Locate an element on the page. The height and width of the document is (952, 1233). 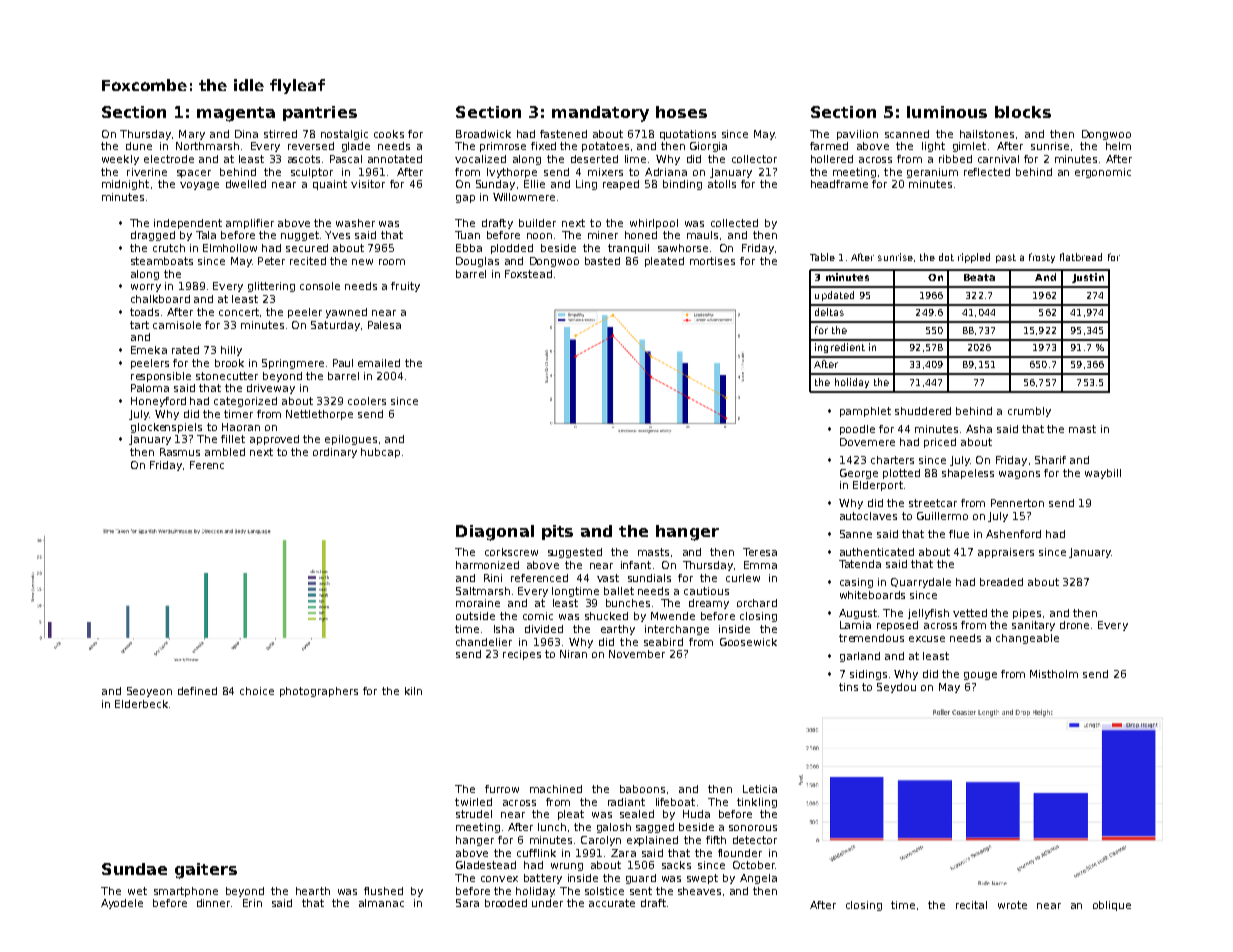
fillet is located at coordinates (233, 439).
